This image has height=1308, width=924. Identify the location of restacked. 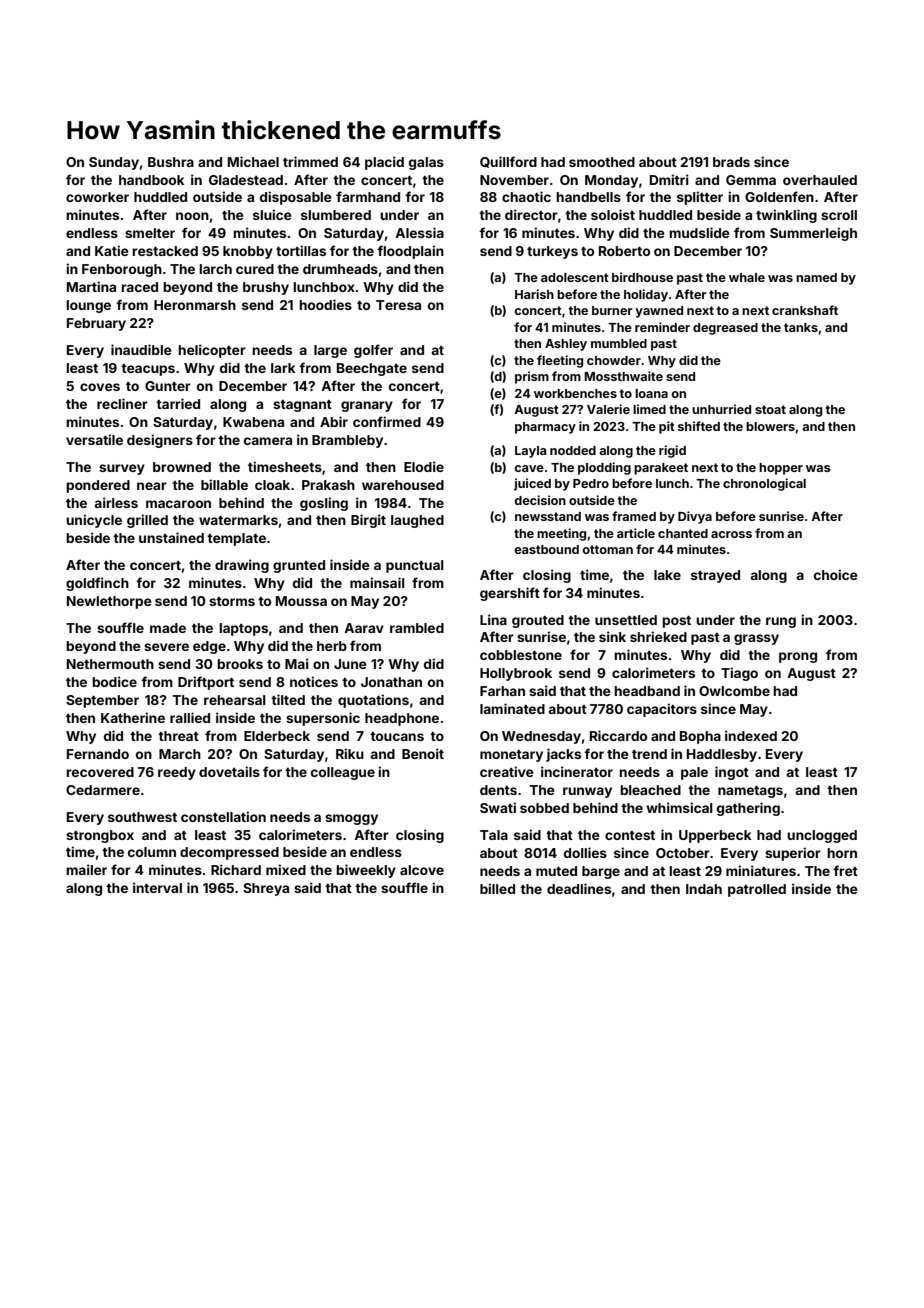
(165, 251).
